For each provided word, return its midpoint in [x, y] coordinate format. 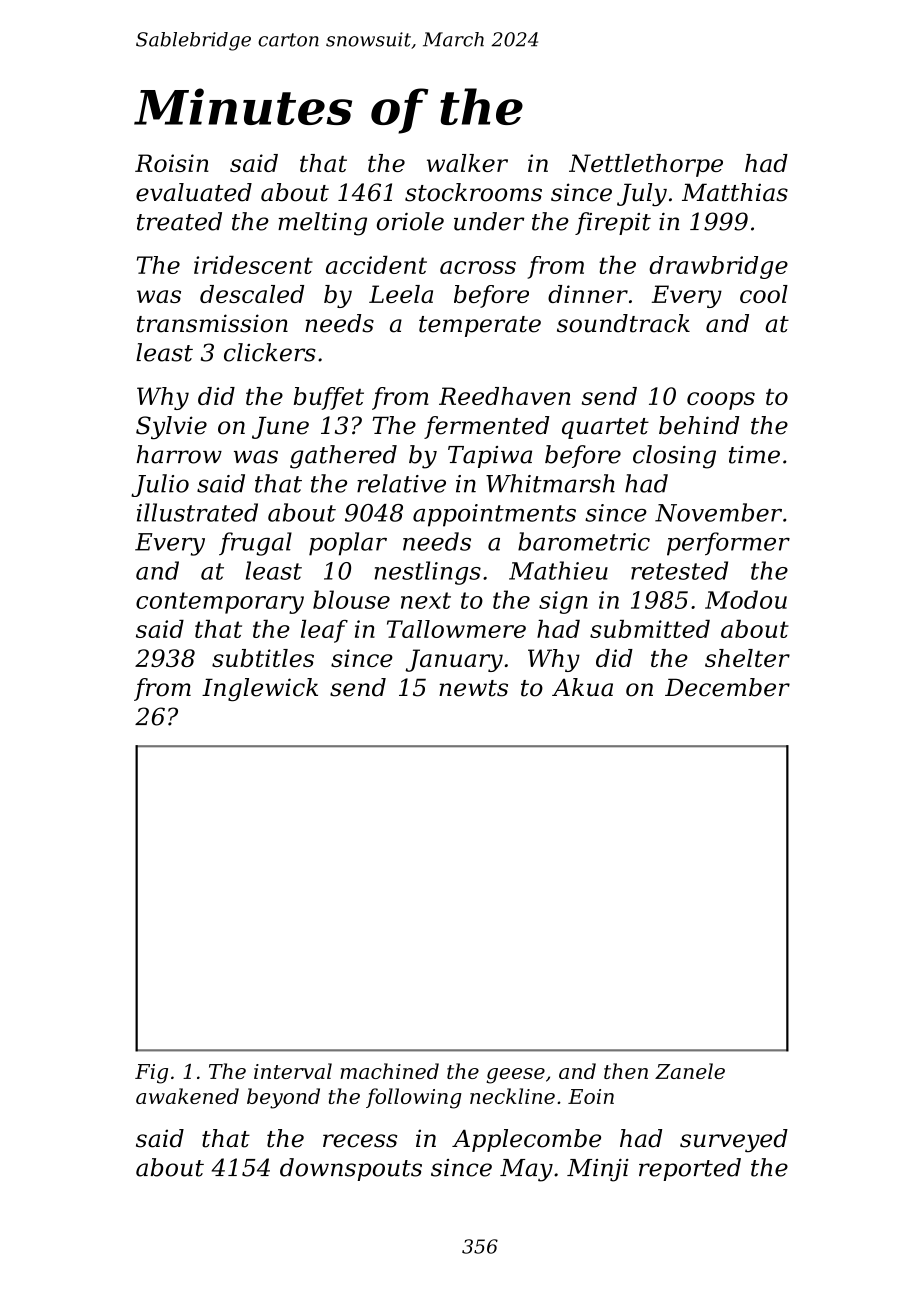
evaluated [194, 192]
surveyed [734, 1140]
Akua [582, 687]
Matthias [735, 192]
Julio [160, 485]
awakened [187, 1096]
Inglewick [260, 689]
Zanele [690, 1071]
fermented [486, 427]
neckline [512, 1096]
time [754, 455]
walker [467, 163]
